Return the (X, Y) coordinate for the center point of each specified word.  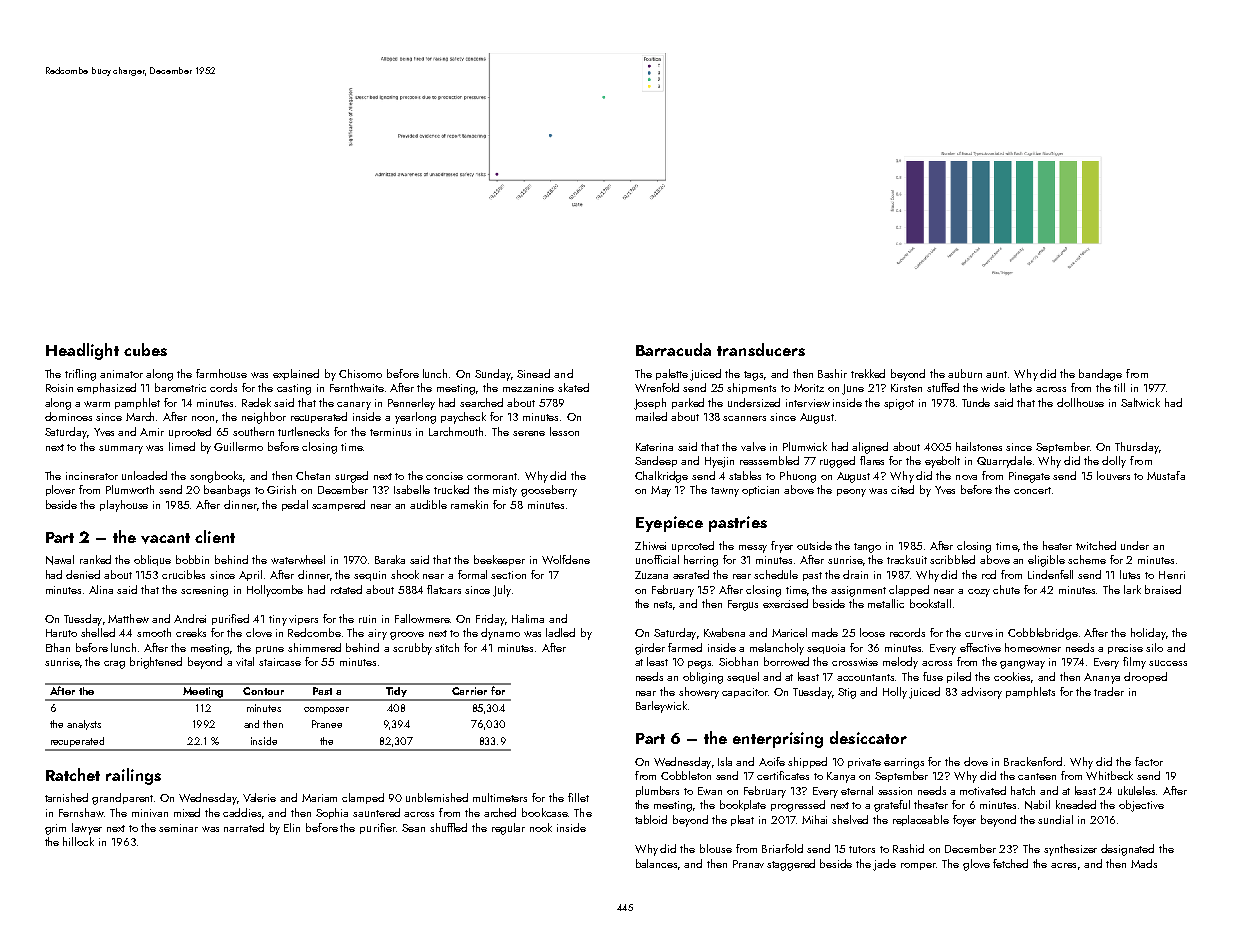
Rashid (908, 848)
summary (121, 449)
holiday (1148, 634)
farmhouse (221, 373)
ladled (560, 632)
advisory (981, 693)
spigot (899, 404)
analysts (84, 725)
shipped (807, 762)
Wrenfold (657, 387)
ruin (367, 619)
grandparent (122, 799)
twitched (1096, 545)
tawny (725, 492)
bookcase (545, 812)
